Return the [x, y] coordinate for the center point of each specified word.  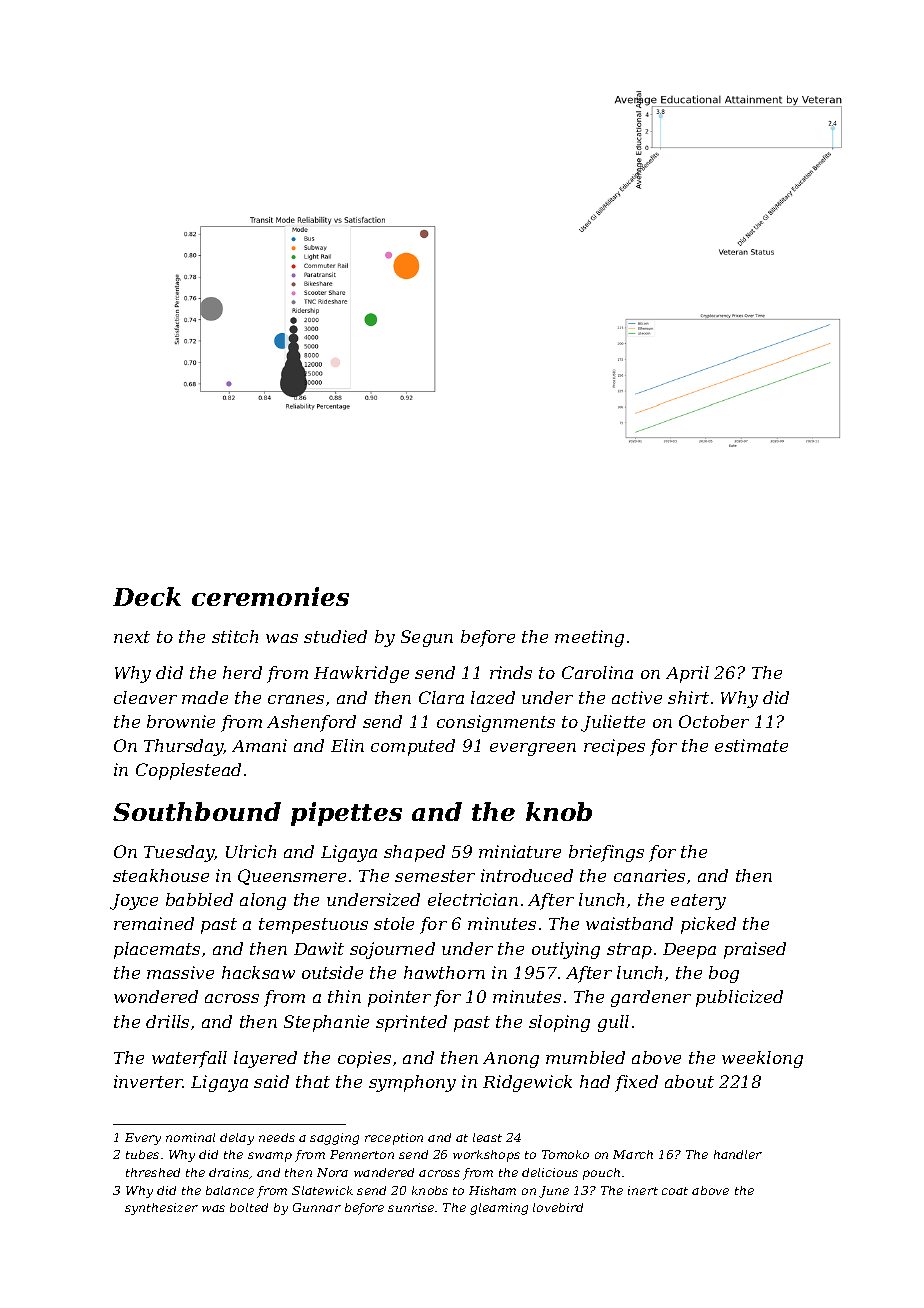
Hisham [492, 1190]
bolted [249, 1207]
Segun [427, 638]
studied [335, 636]
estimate [751, 745]
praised [755, 950]
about [689, 1081]
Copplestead [188, 771]
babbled [199, 899]
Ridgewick [527, 1083]
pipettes [346, 814]
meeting [589, 638]
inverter [148, 1081]
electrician [473, 899]
